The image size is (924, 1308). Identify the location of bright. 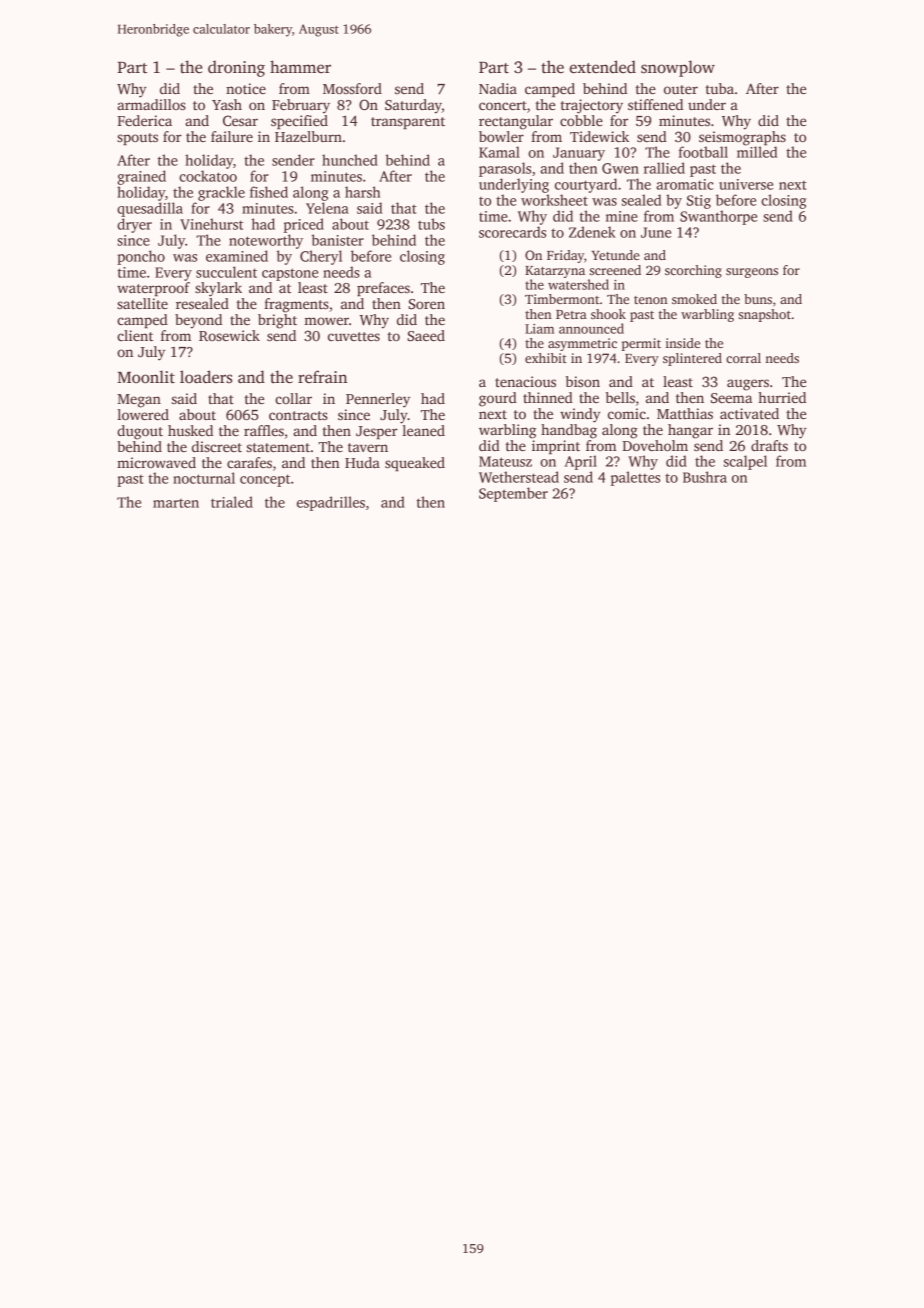
(277, 321).
